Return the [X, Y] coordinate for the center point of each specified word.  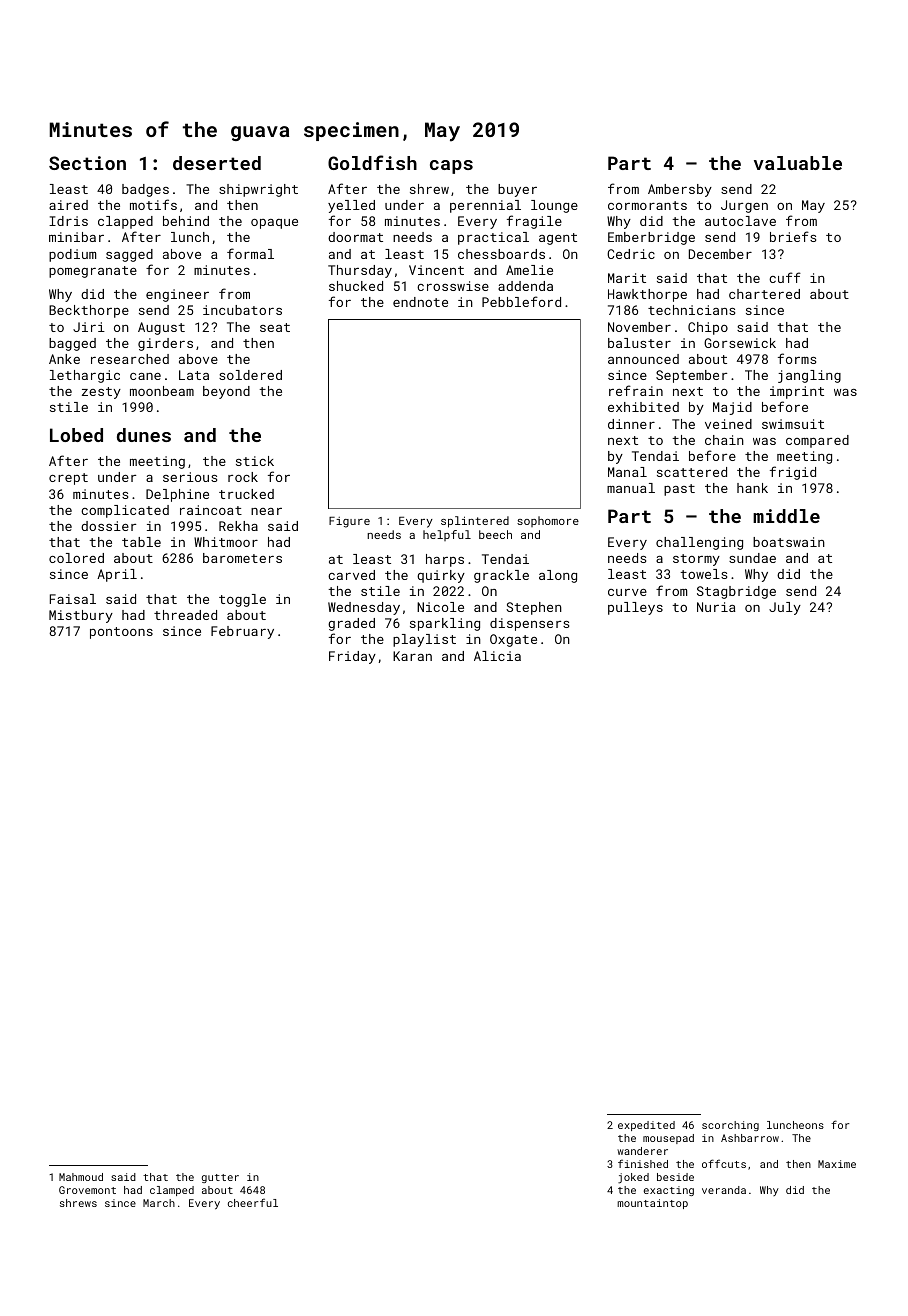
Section [87, 163]
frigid [793, 473]
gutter [220, 1178]
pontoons [121, 633]
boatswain [789, 542]
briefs [793, 236]
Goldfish [372, 162]
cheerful [253, 1202]
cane [145, 376]
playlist [424, 640]
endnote [420, 302]
